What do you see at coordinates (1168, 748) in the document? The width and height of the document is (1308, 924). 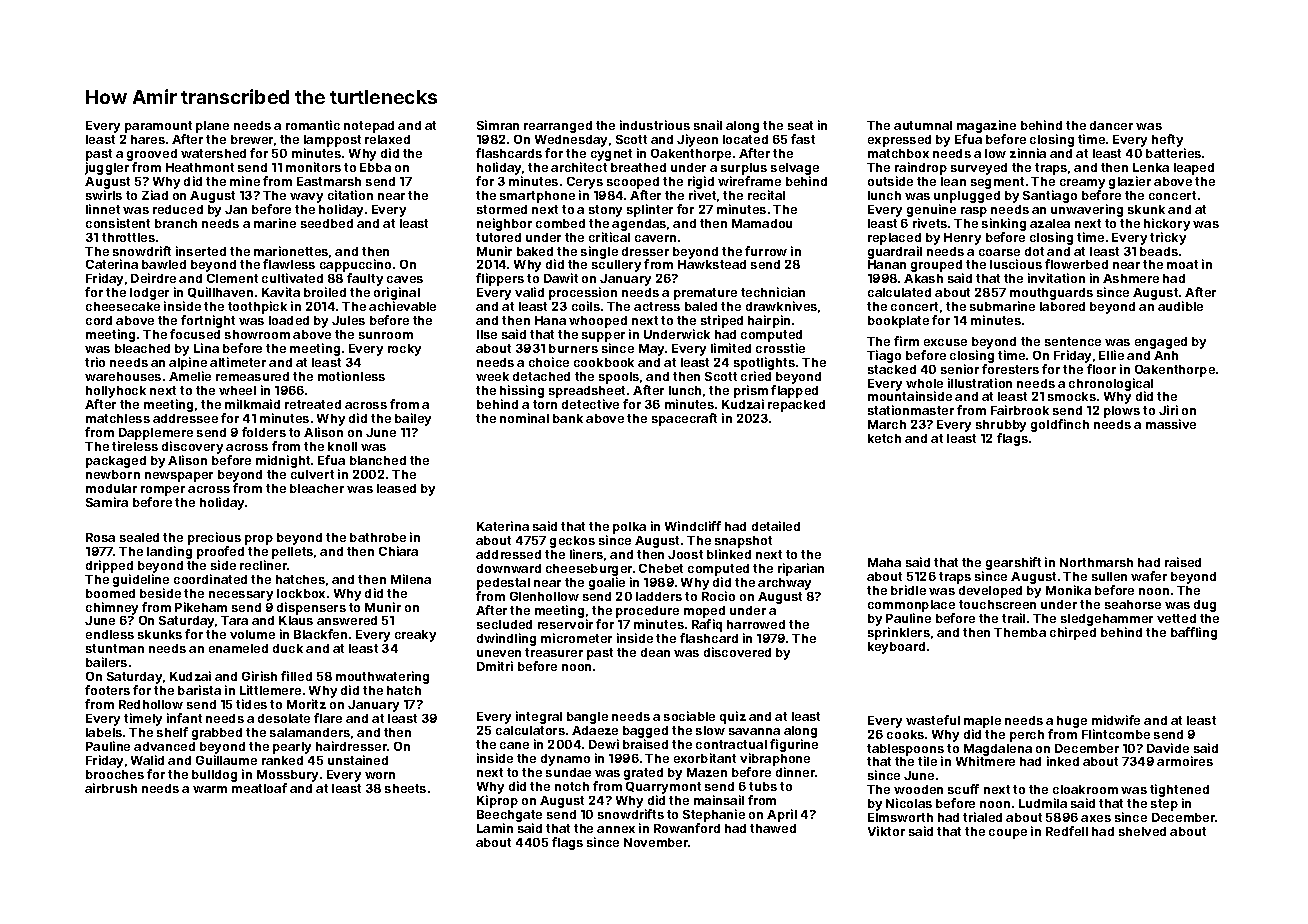 I see `Davide` at bounding box center [1168, 748].
